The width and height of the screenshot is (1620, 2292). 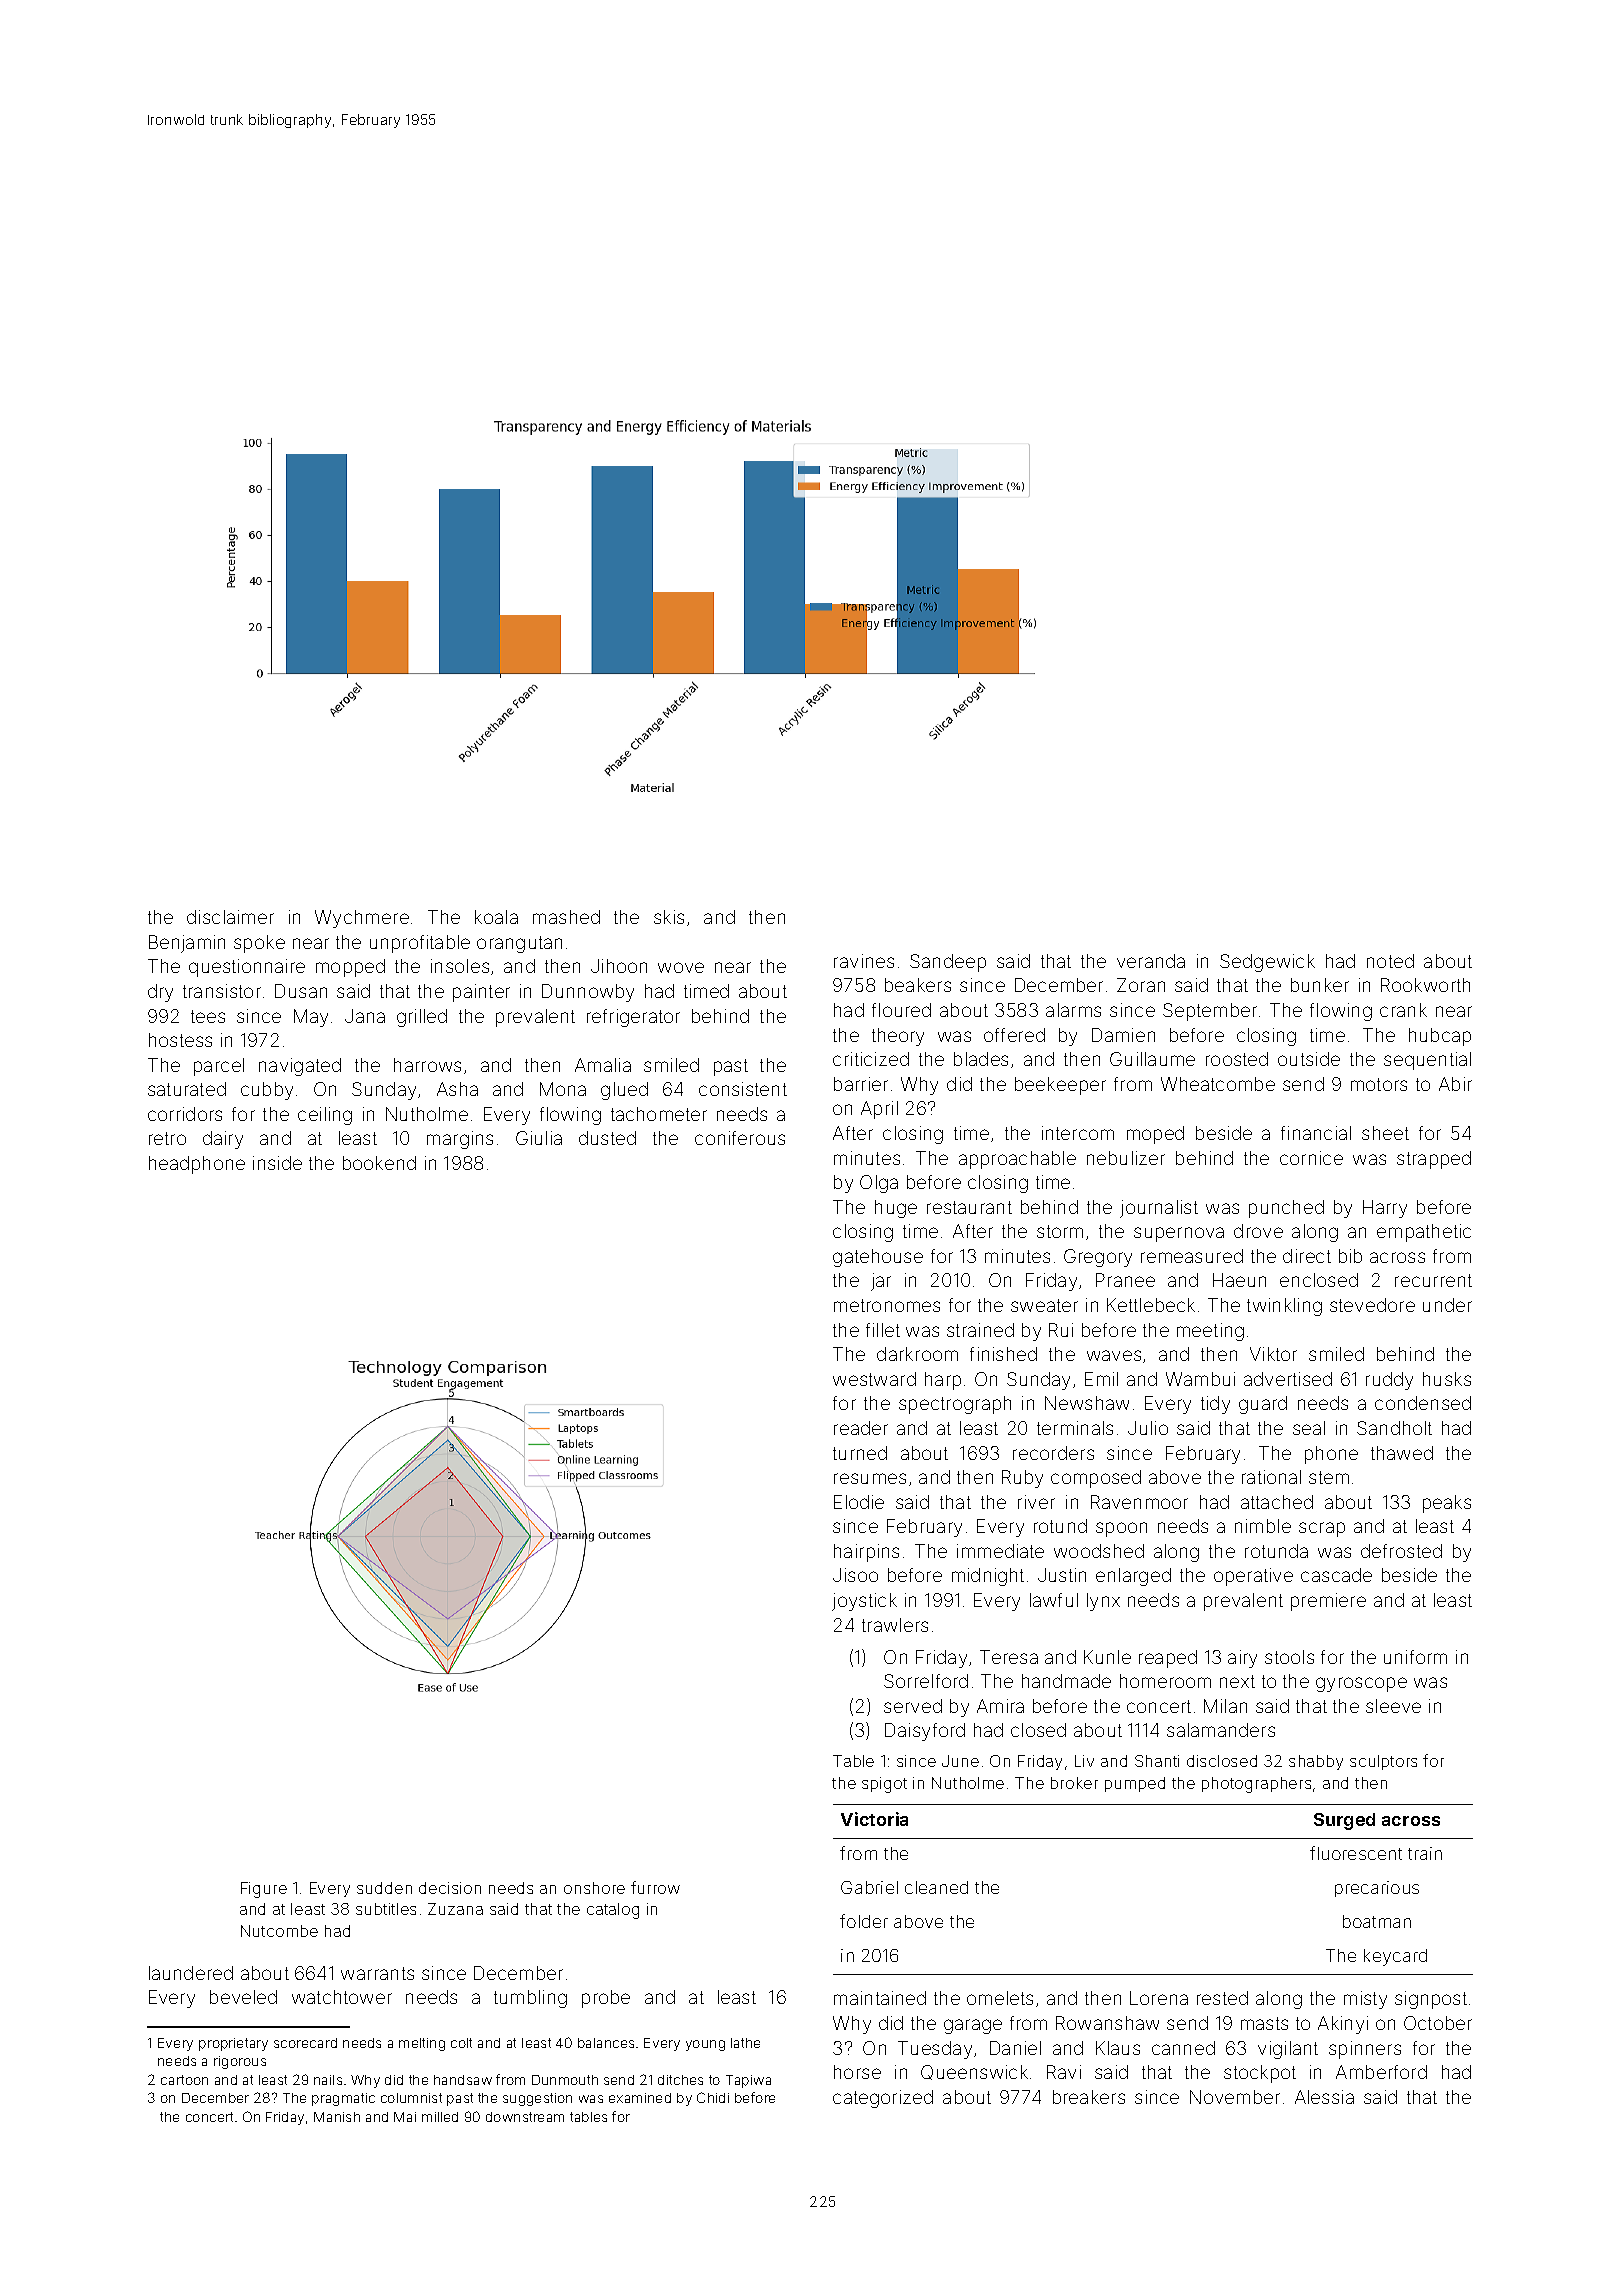 What do you see at coordinates (1267, 963) in the screenshot?
I see `Sedgewick` at bounding box center [1267, 963].
